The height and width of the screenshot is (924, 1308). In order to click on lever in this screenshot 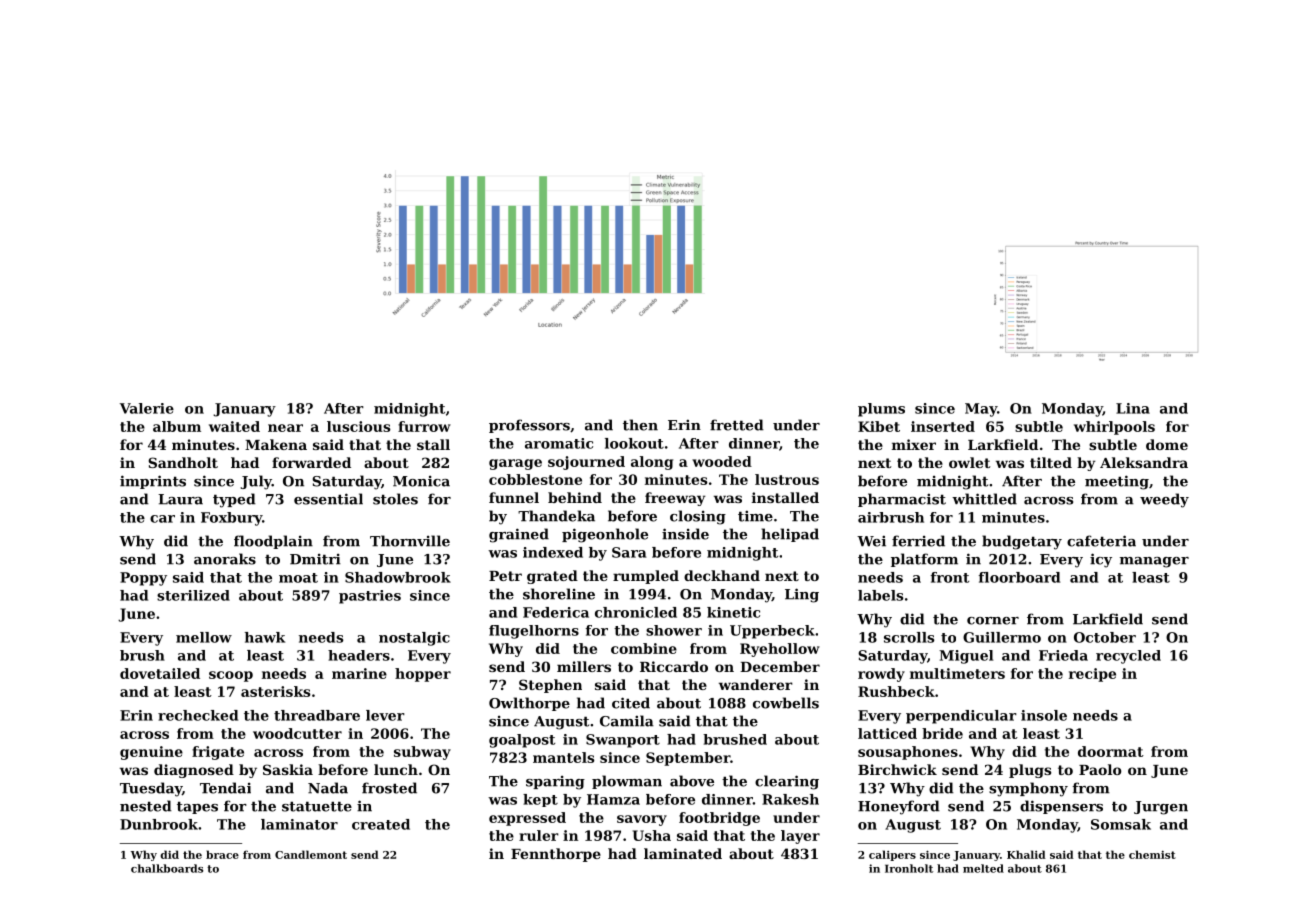, I will do `click(385, 715)`.
